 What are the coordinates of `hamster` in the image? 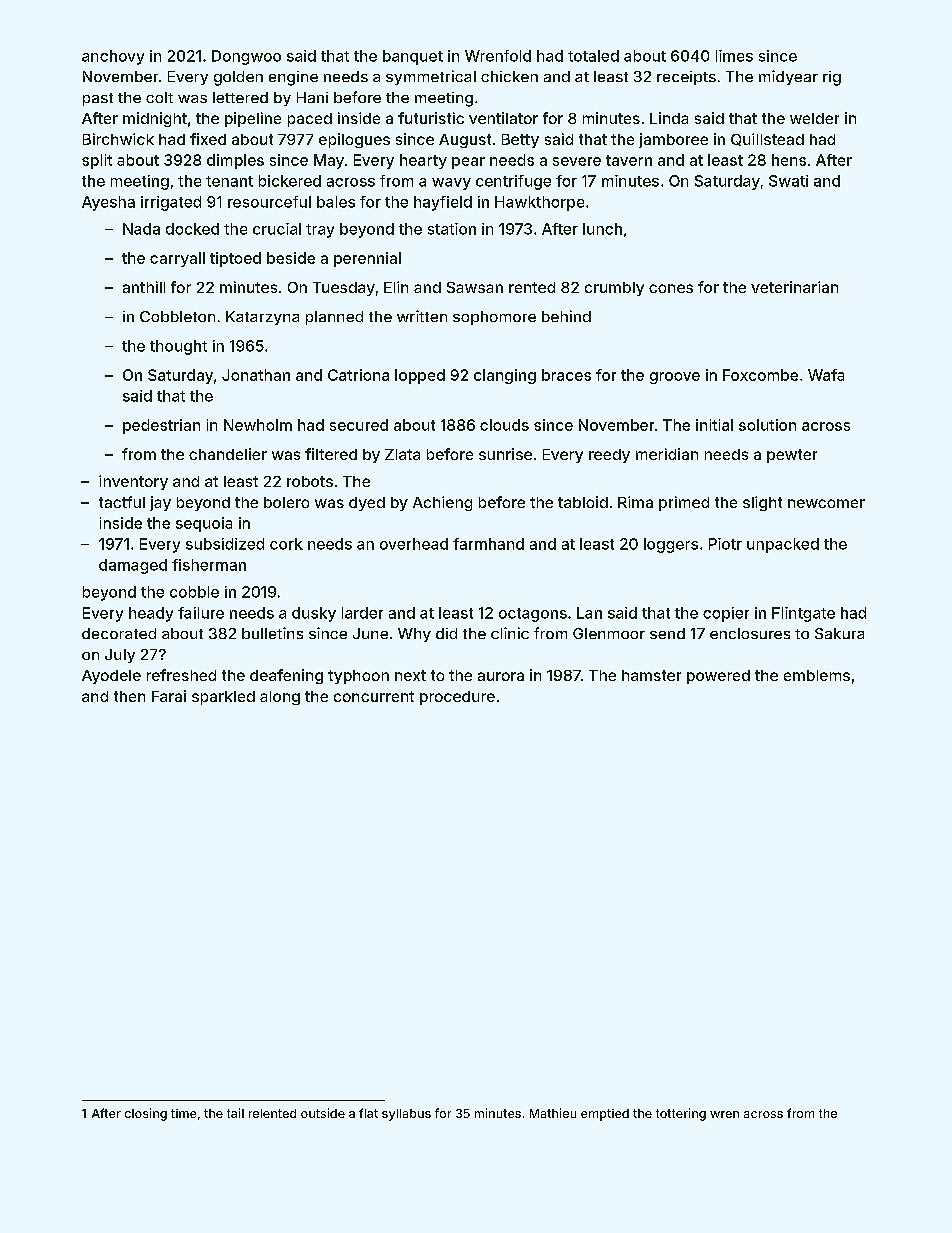 It's located at (651, 675).
